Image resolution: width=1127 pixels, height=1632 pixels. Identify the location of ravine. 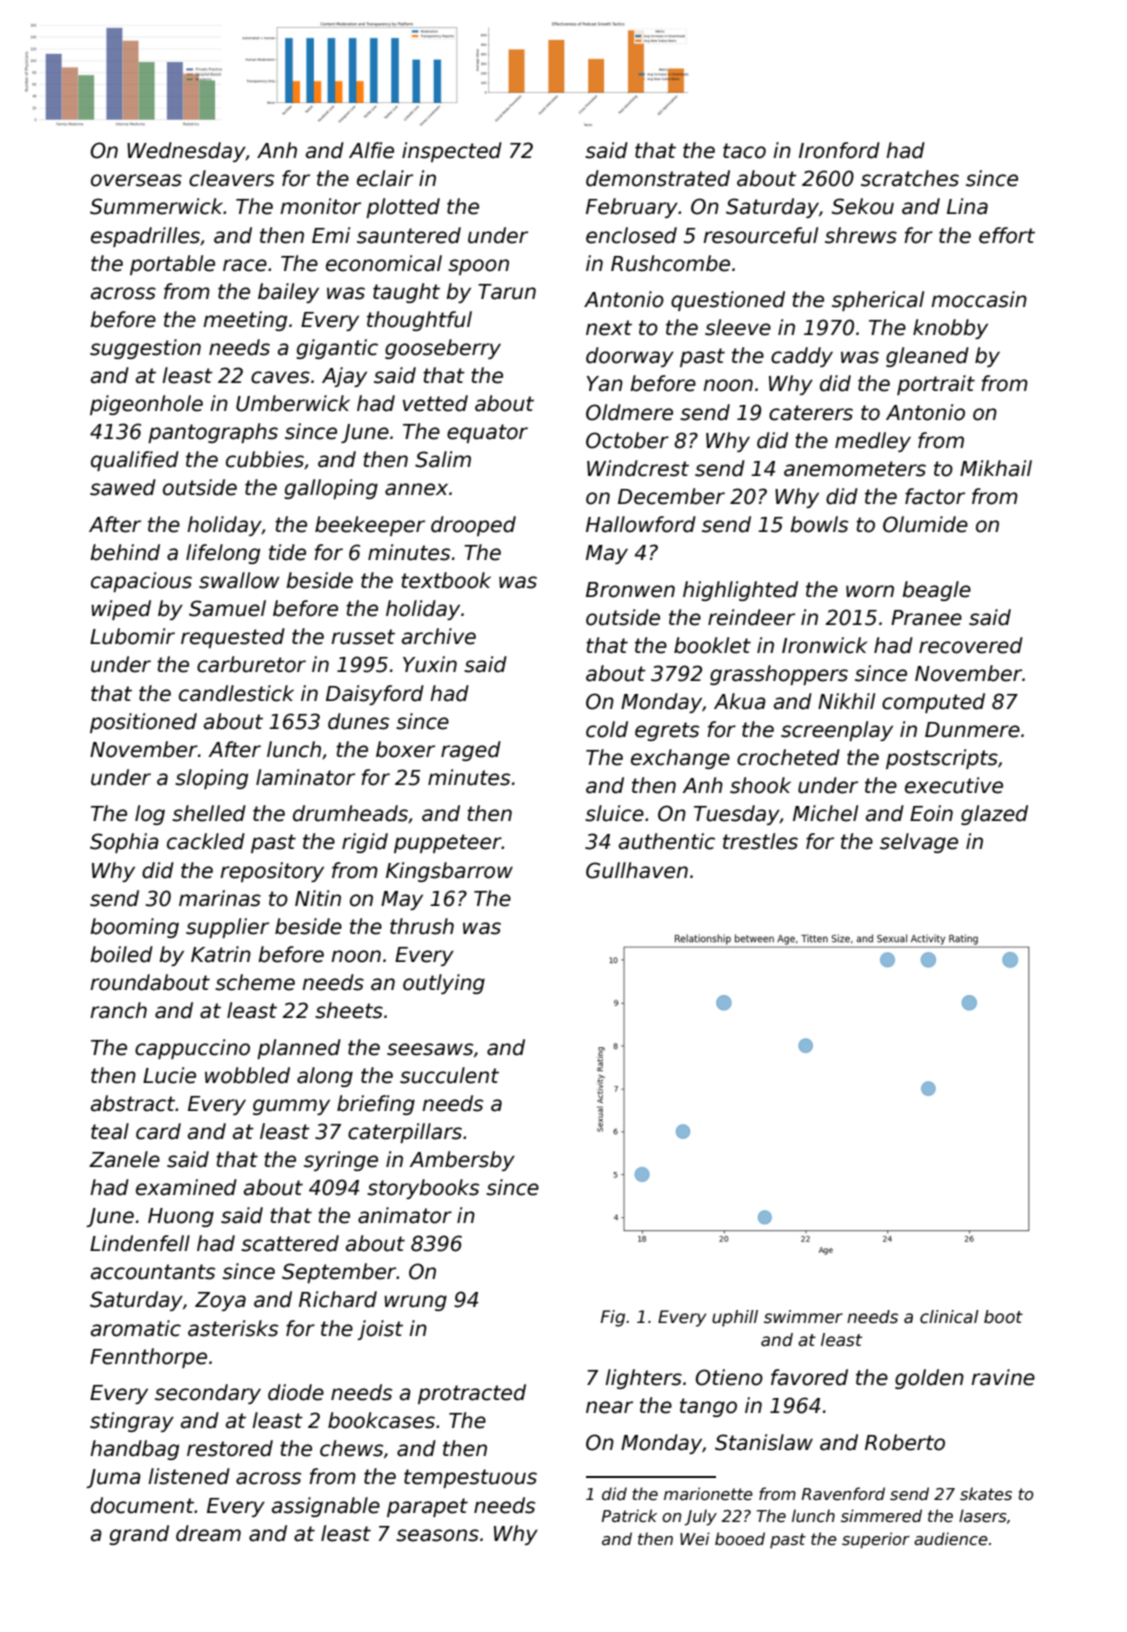
(1003, 1377).
